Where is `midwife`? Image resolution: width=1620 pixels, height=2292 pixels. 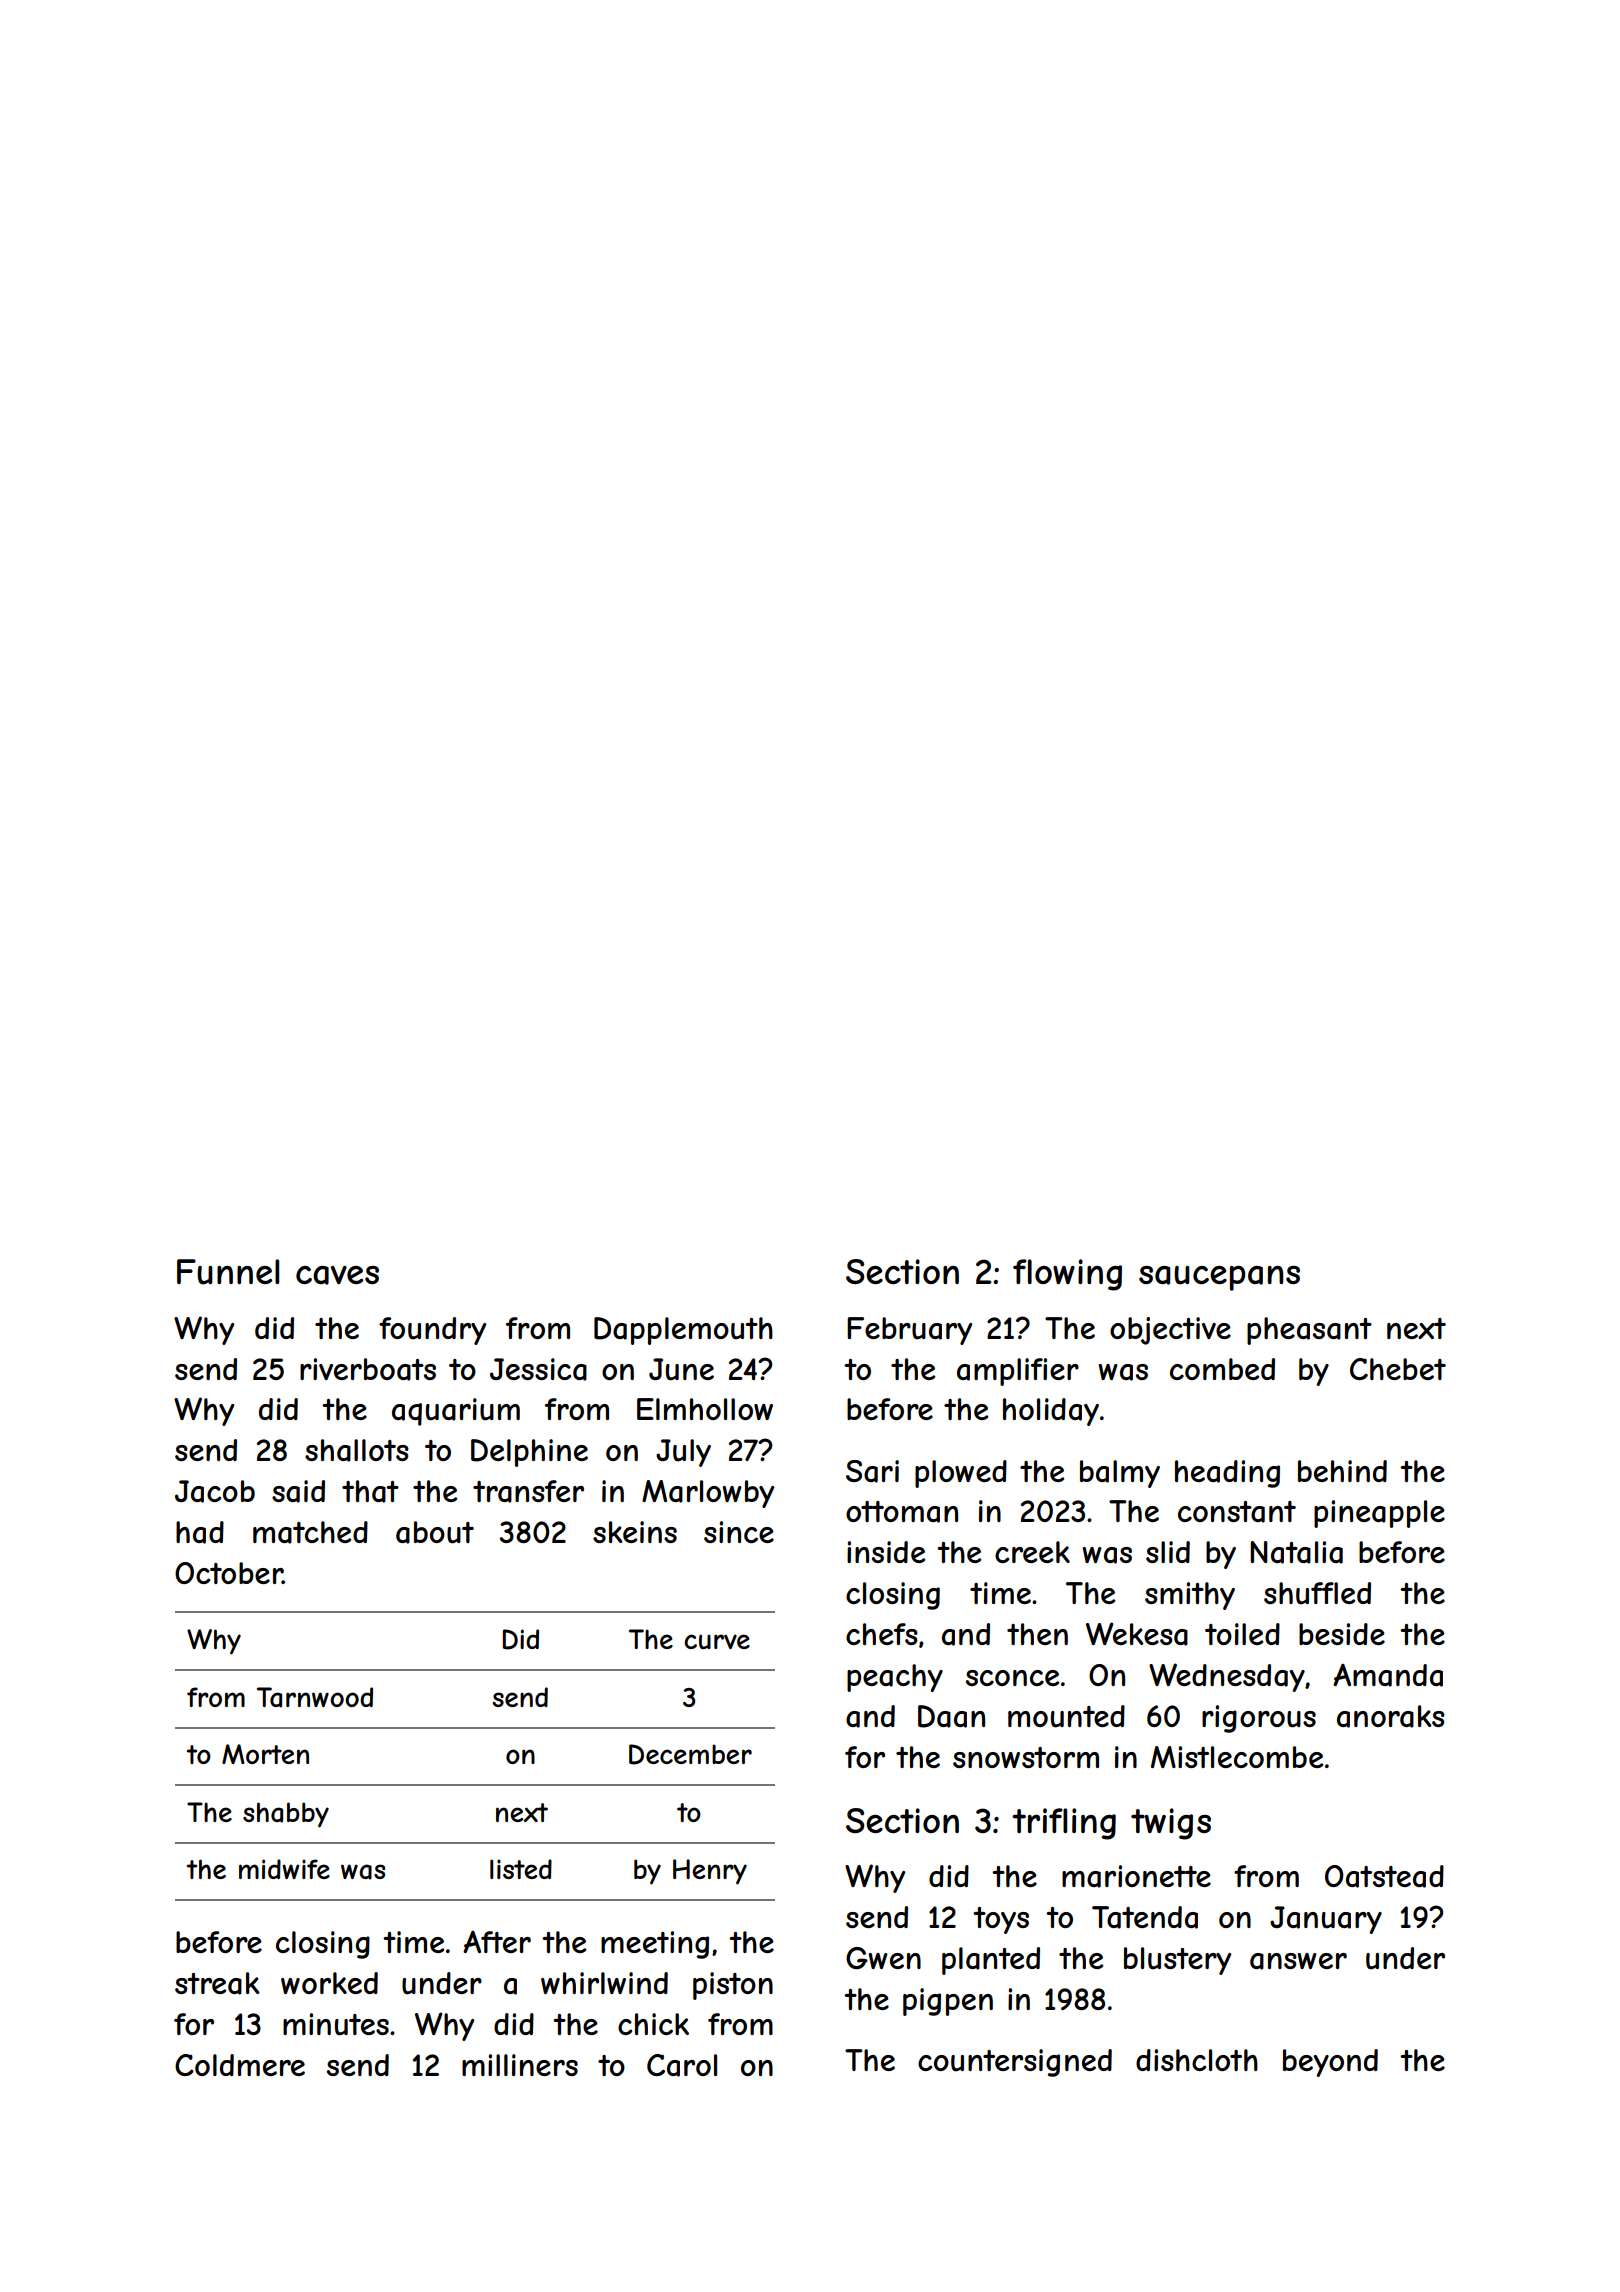 midwife is located at coordinates (284, 1869).
